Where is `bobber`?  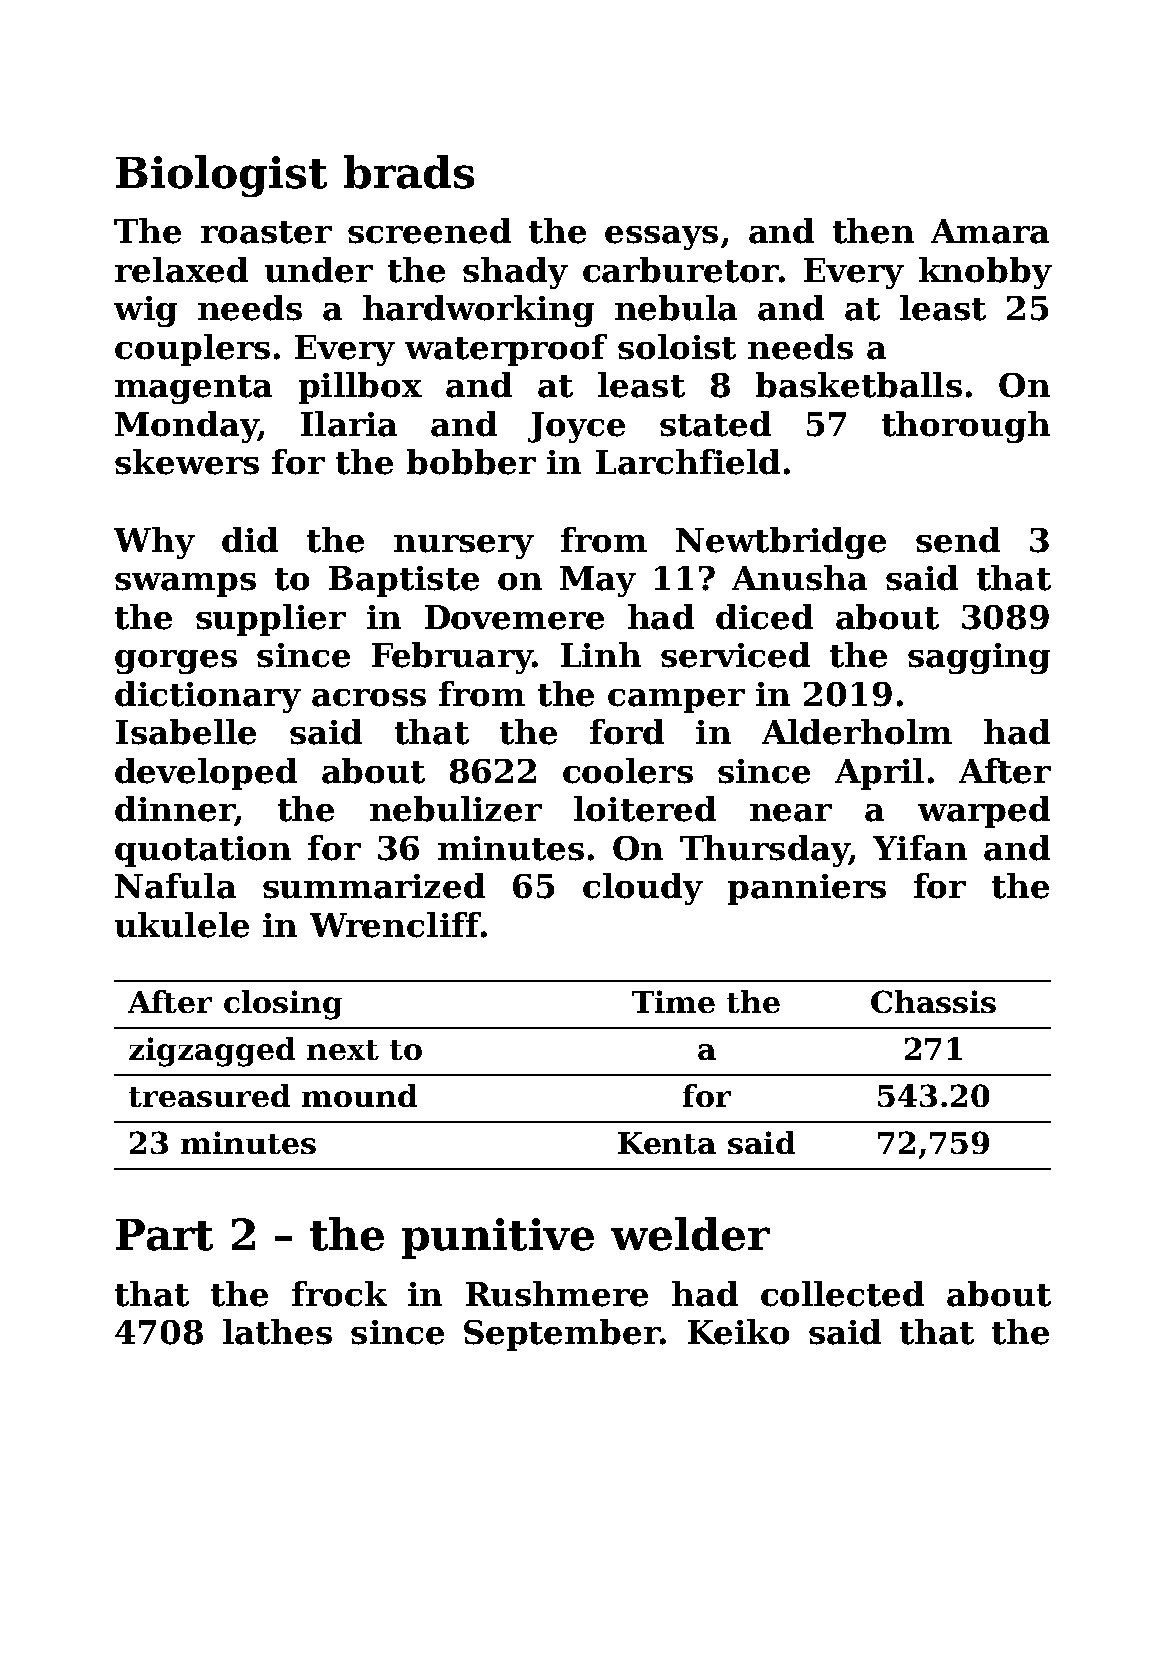 bobber is located at coordinates (471, 462).
